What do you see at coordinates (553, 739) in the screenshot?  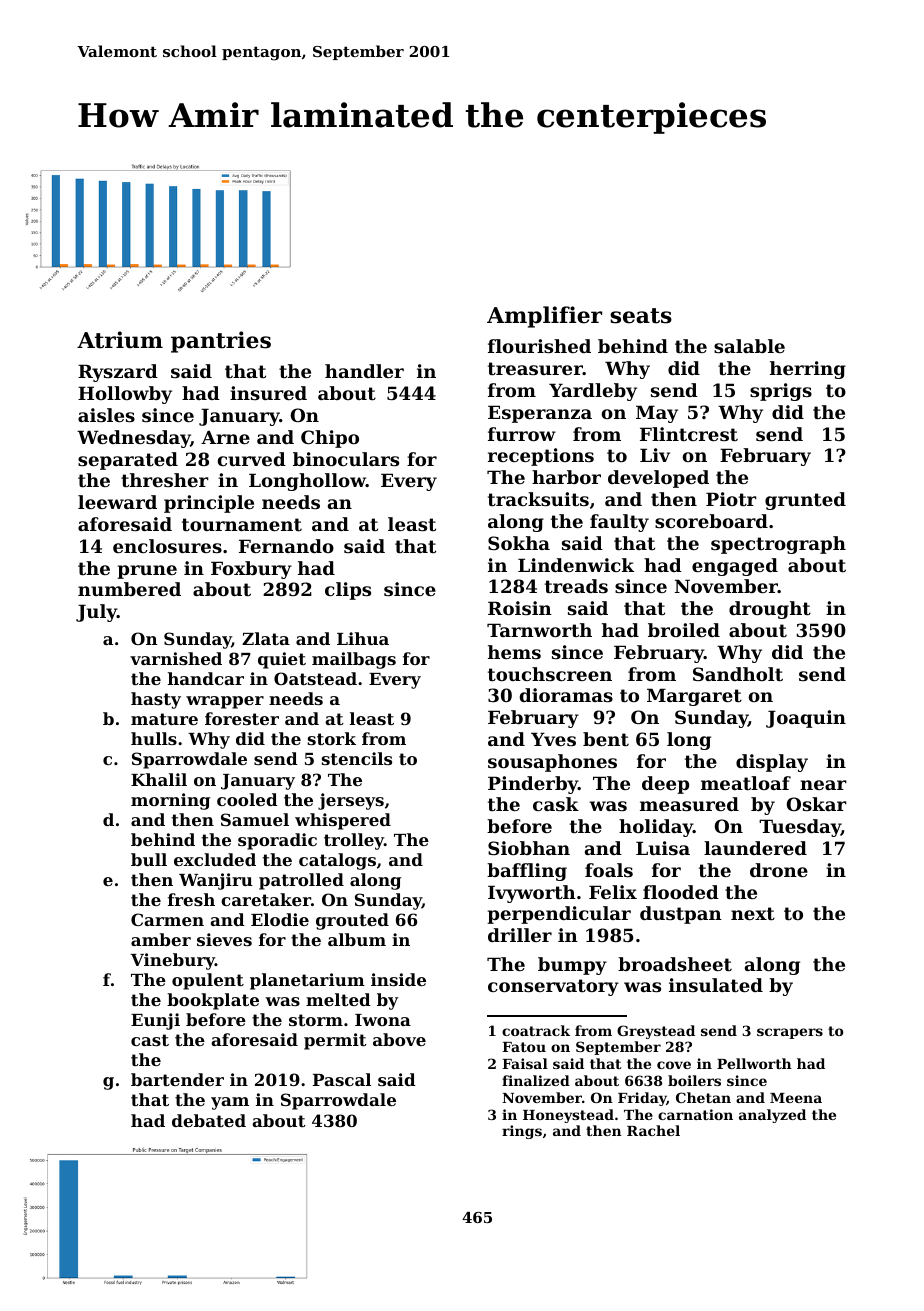 I see `Yves` at bounding box center [553, 739].
